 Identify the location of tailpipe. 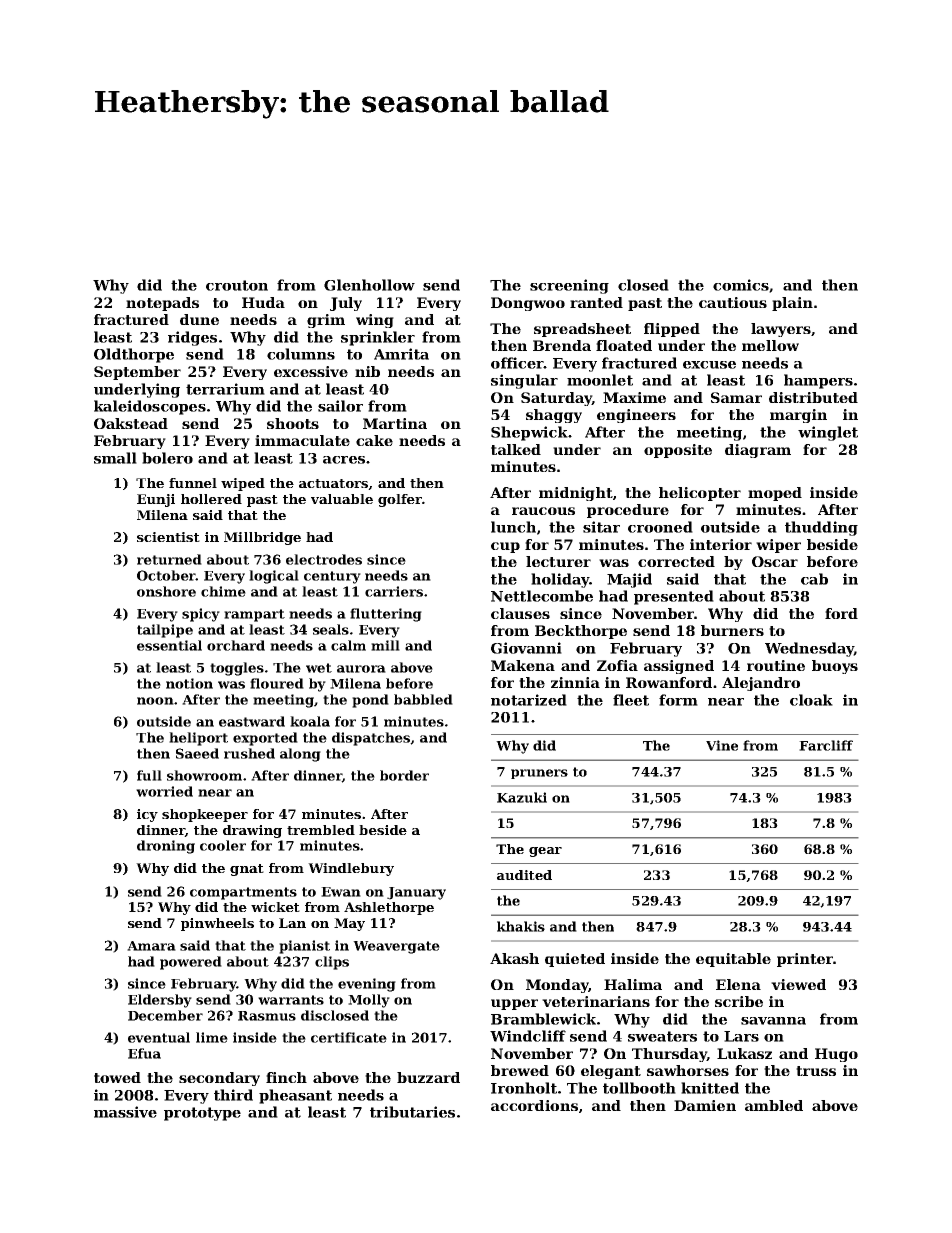
(165, 631).
